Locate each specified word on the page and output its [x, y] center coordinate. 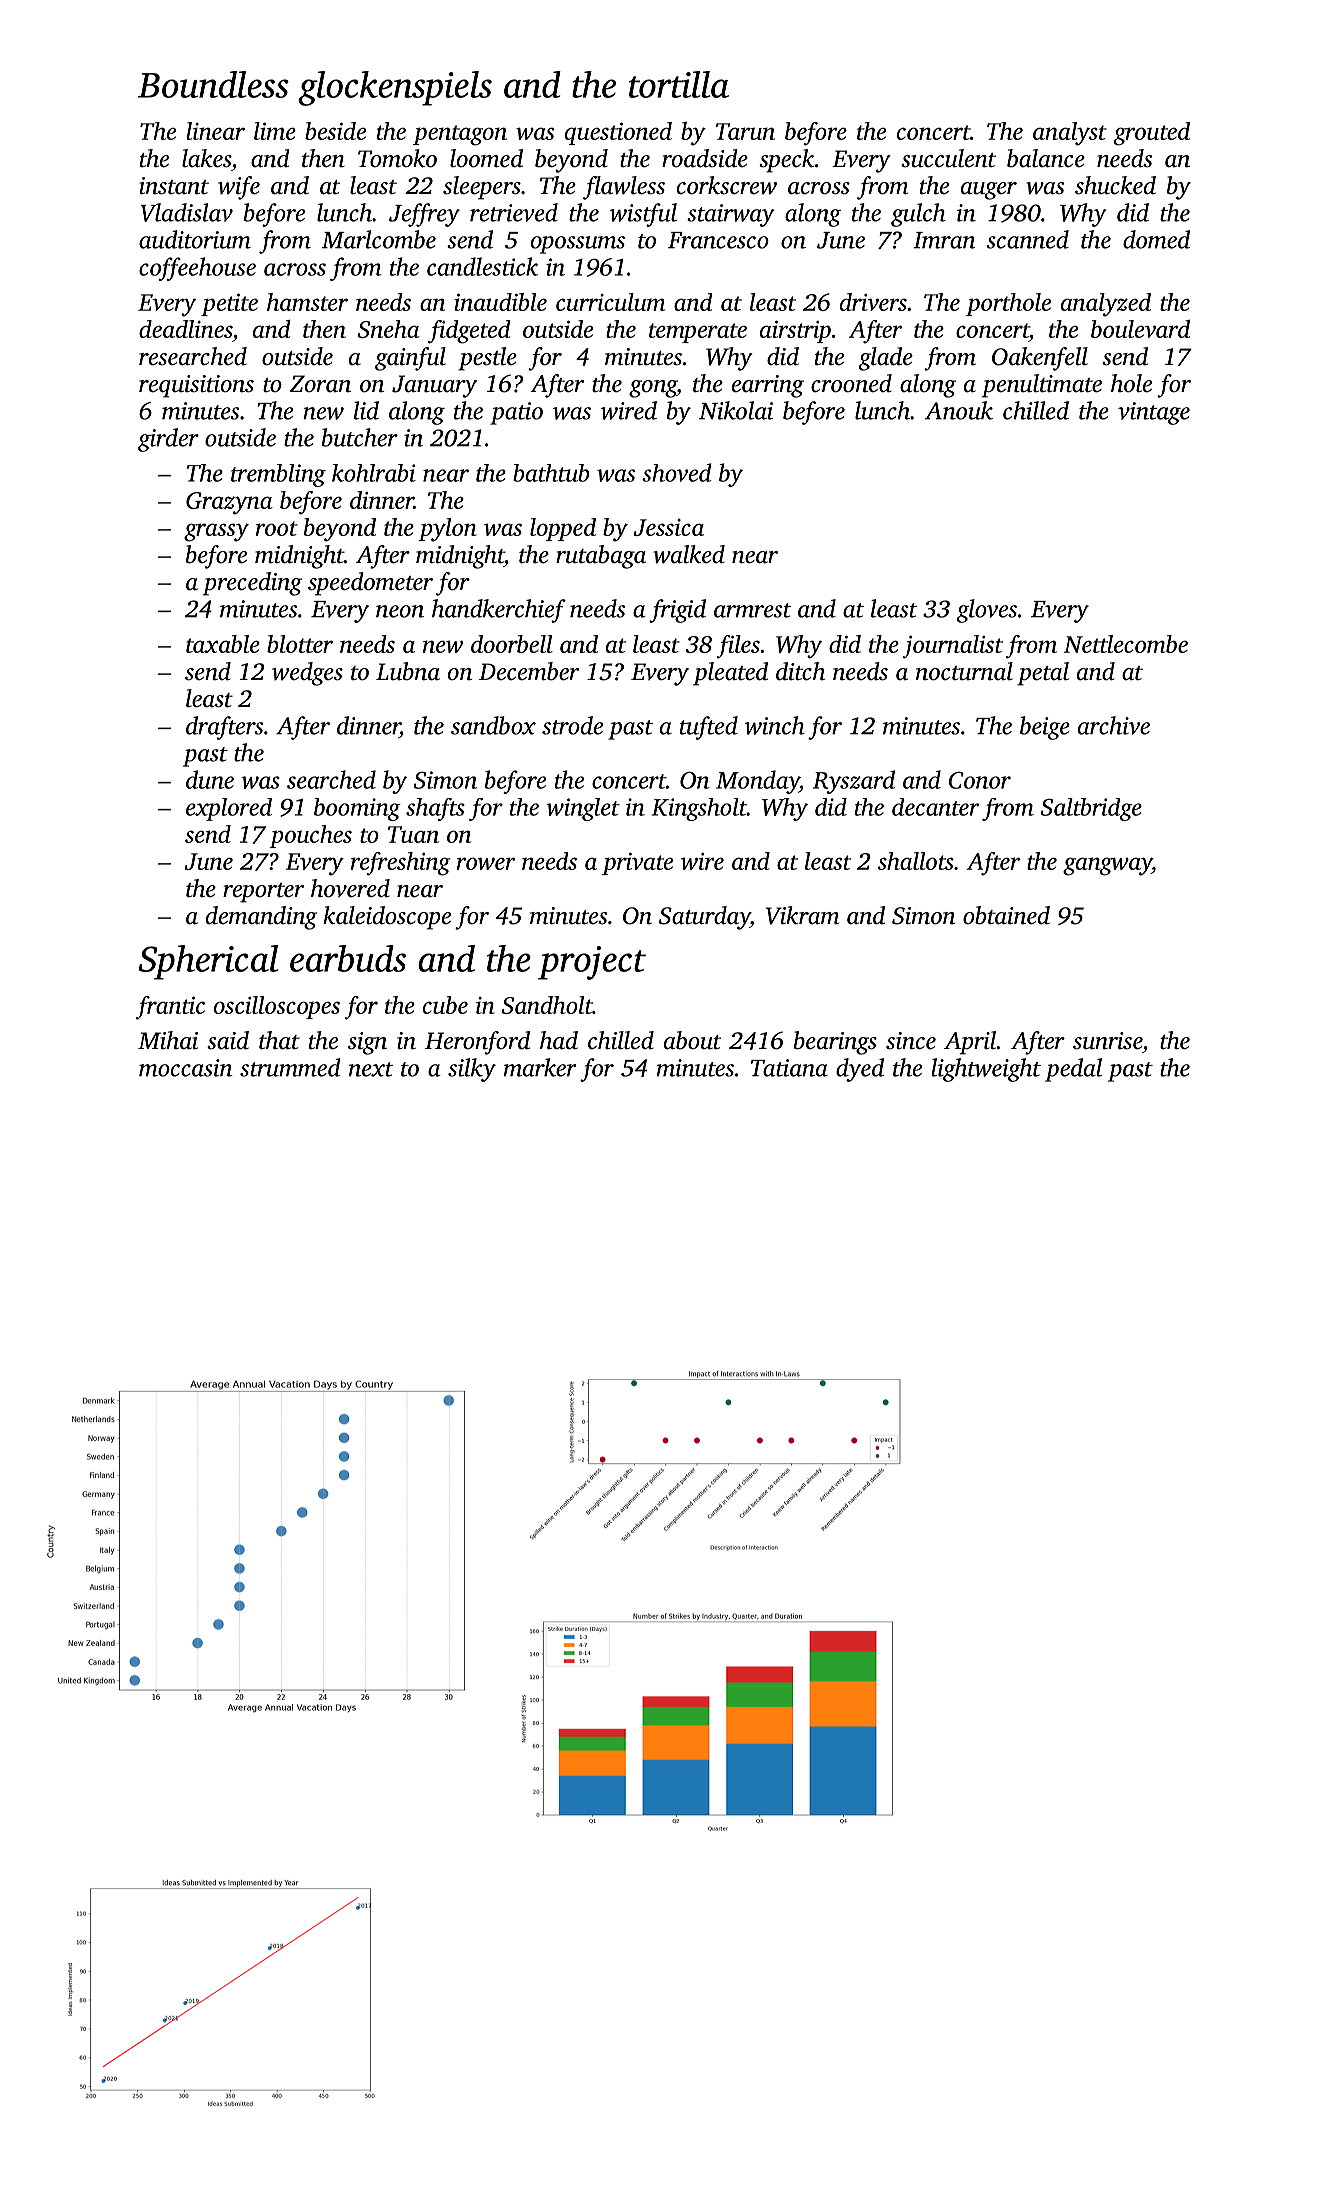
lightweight [986, 1070]
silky [472, 1070]
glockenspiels [395, 88]
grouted [1152, 134]
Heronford [477, 1043]
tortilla [679, 84]
